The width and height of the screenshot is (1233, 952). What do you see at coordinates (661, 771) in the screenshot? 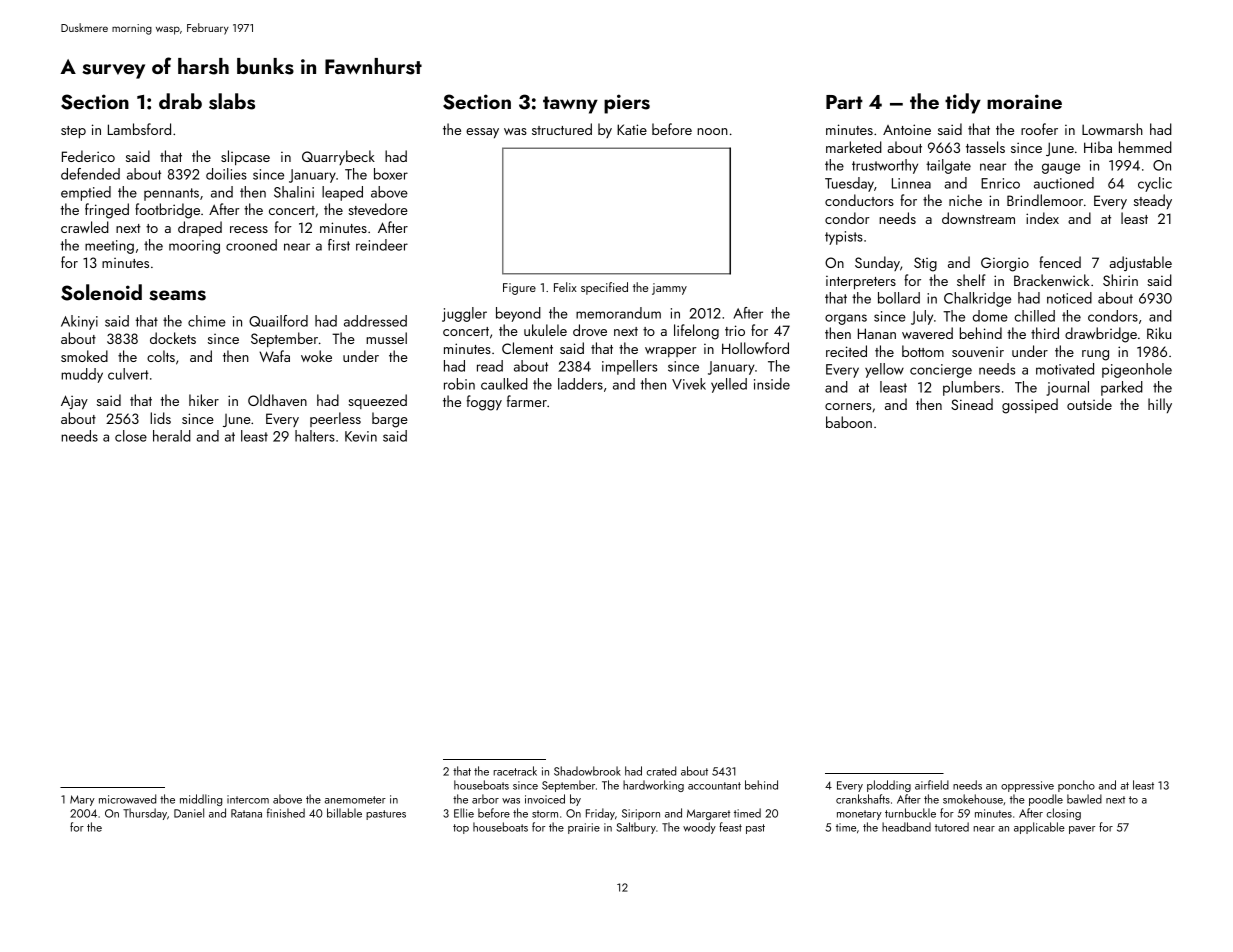
I see `crated` at bounding box center [661, 771].
